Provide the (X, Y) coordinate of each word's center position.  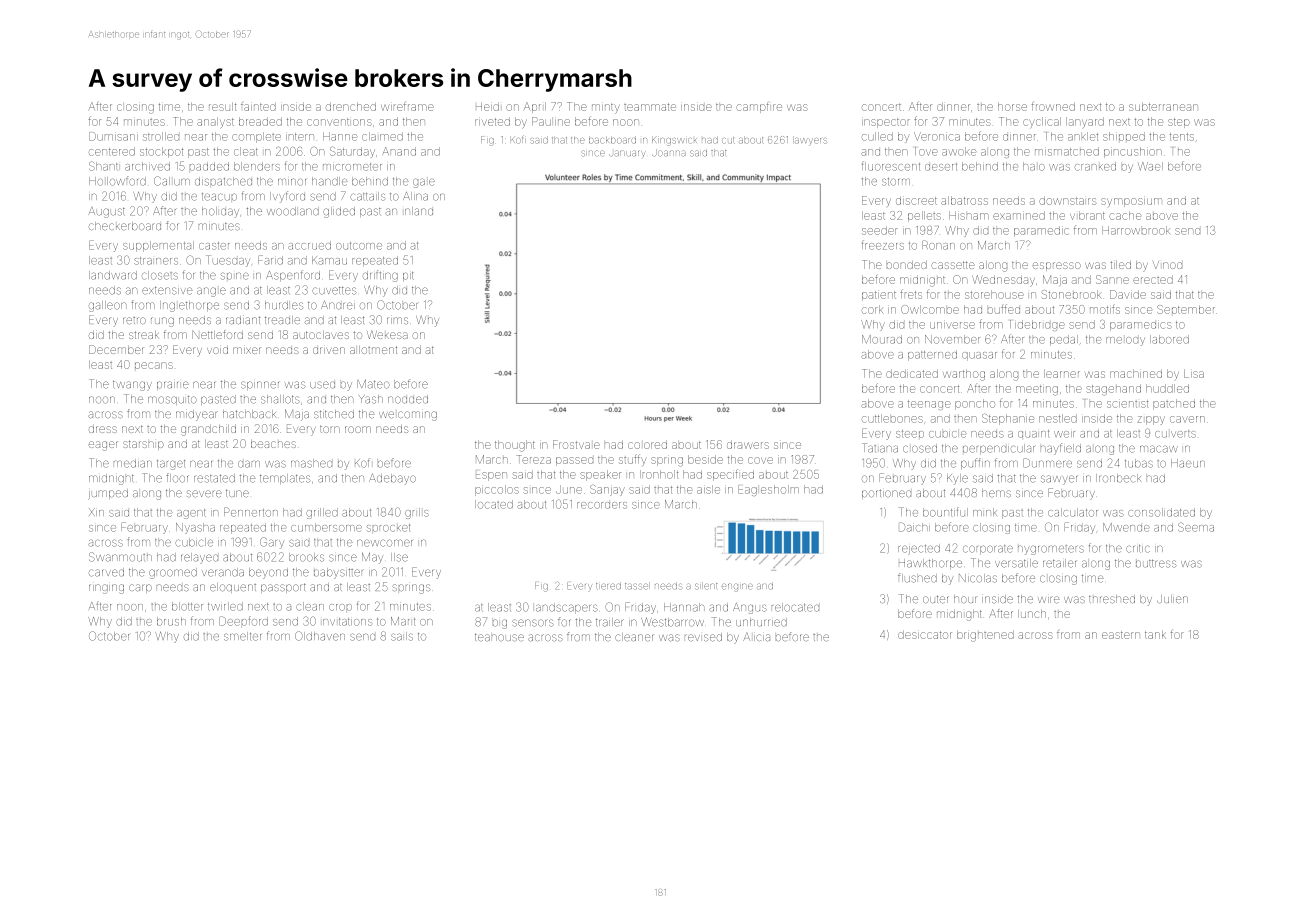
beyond (268, 573)
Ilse (399, 557)
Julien (1172, 599)
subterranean (1163, 107)
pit (408, 276)
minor (292, 182)
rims (397, 320)
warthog (964, 375)
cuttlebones (892, 418)
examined (1019, 215)
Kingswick (674, 141)
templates (285, 479)
